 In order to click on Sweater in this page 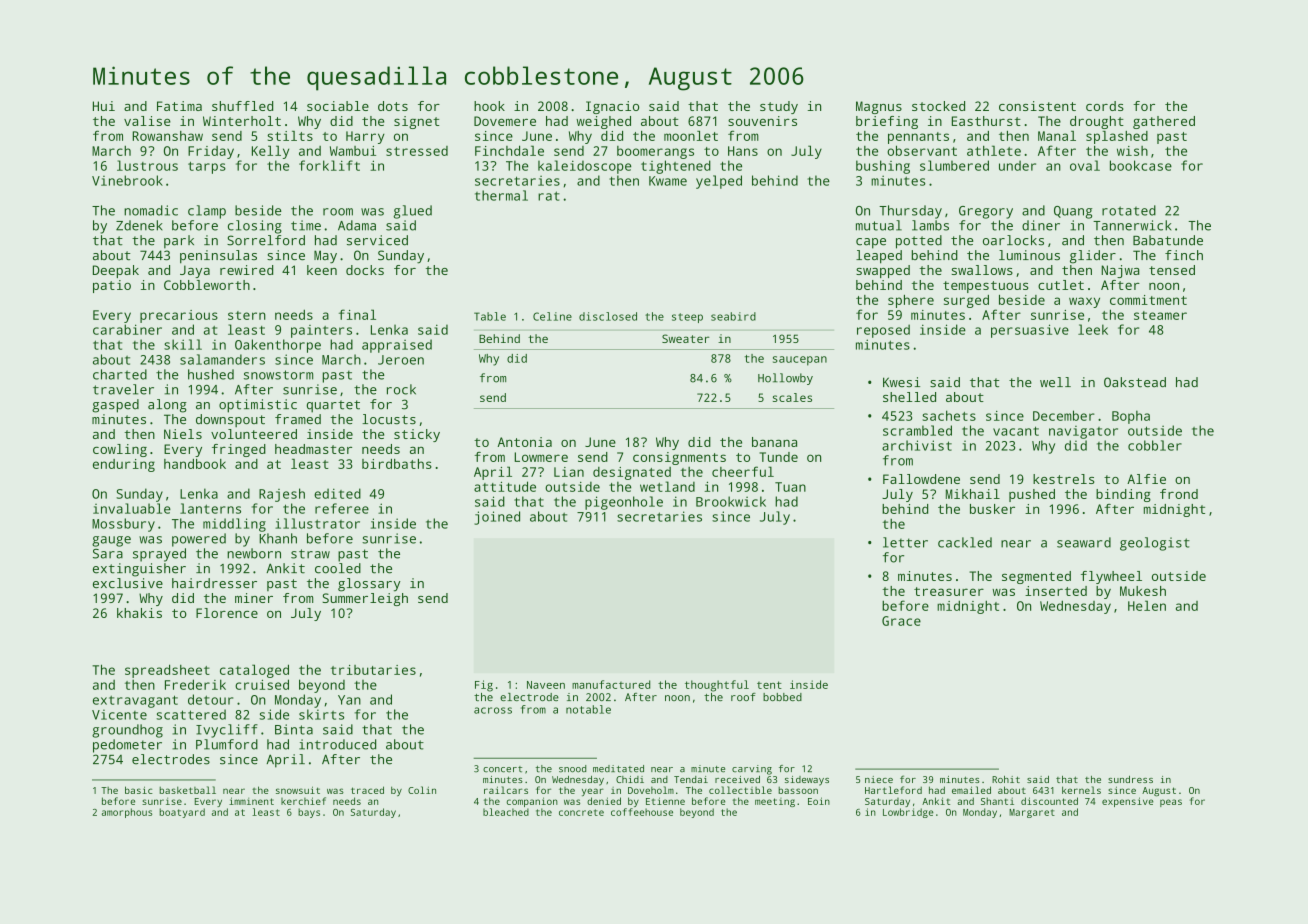, I will do `click(685, 338)`.
